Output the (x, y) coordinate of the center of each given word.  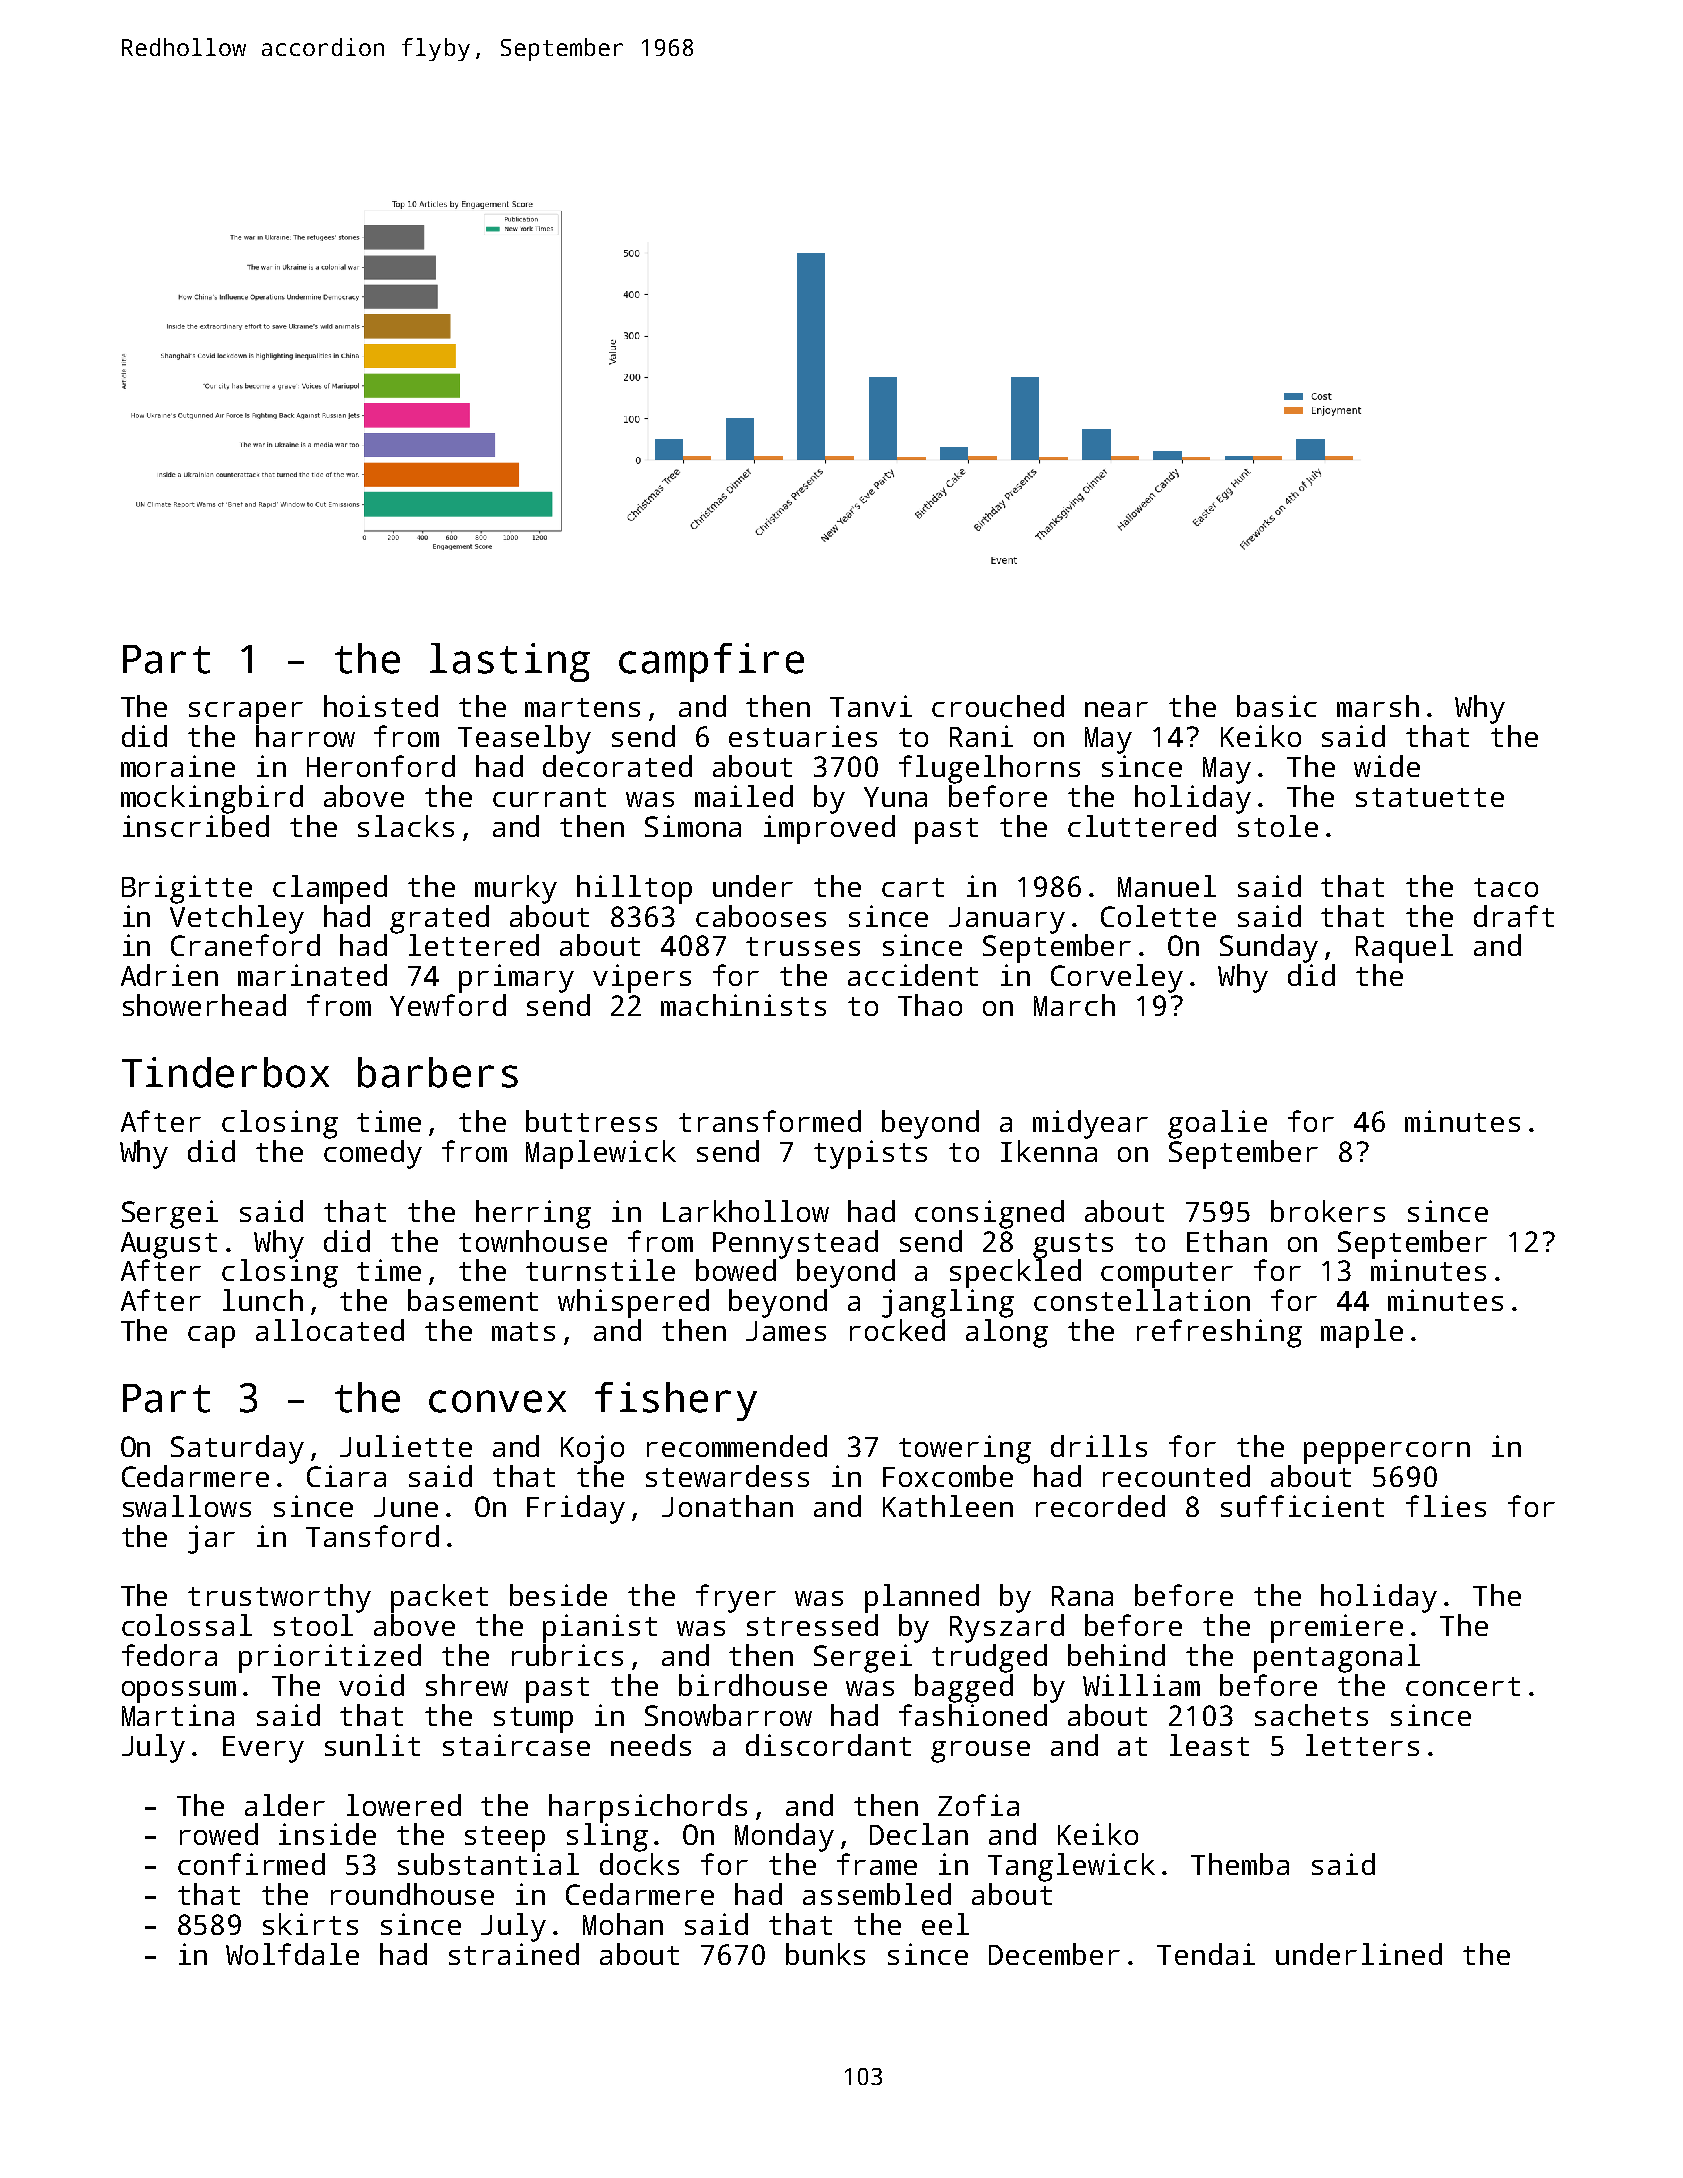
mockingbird (212, 799)
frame (877, 1864)
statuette (1430, 797)
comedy (373, 1154)
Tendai (1206, 1954)
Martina (178, 1715)
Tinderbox (225, 1072)
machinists (743, 1005)
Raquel (1404, 948)
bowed (736, 1270)
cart (913, 887)
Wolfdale (292, 1954)
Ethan (1227, 1241)
